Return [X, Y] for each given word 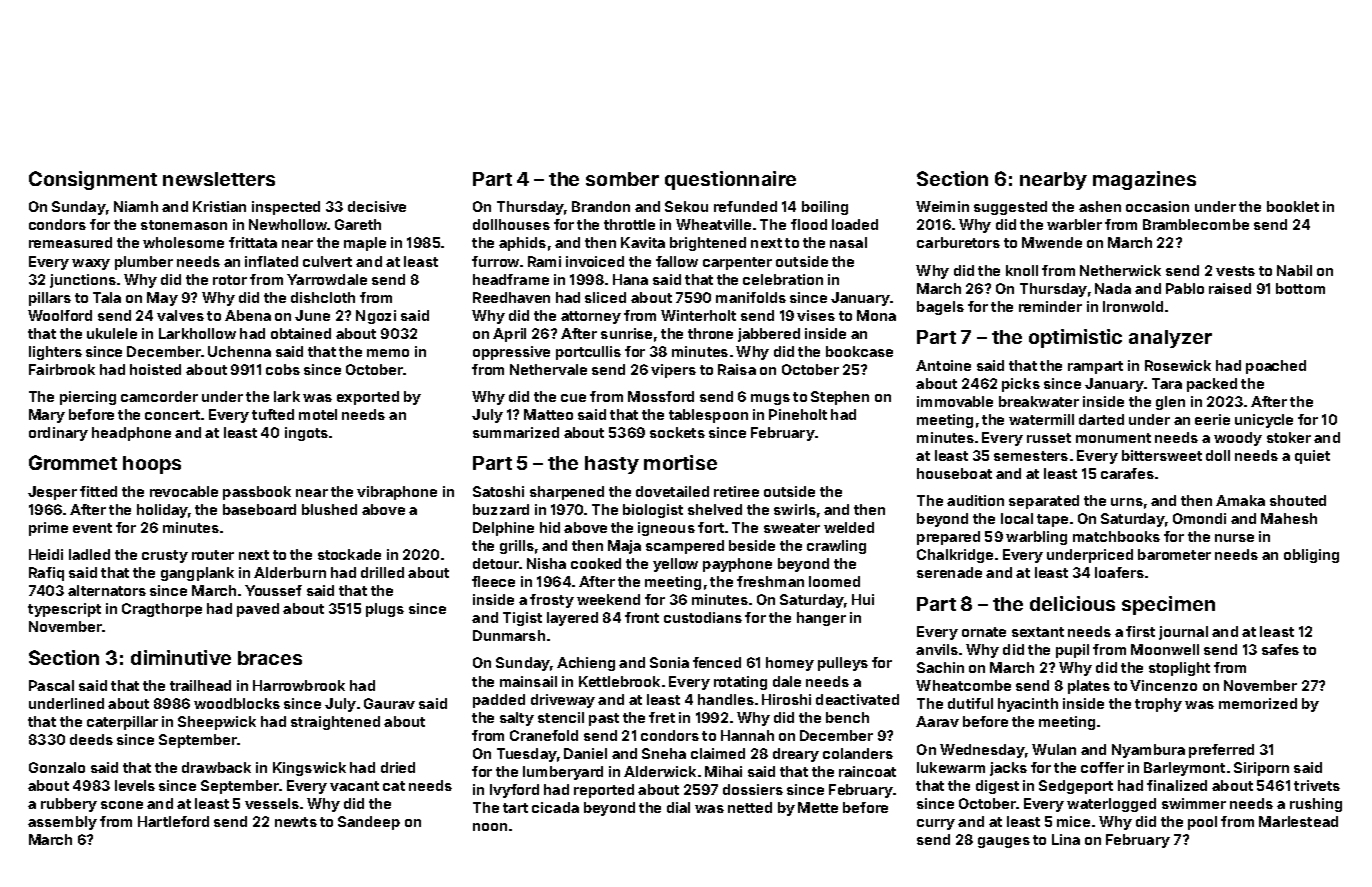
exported [368, 398]
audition [975, 500]
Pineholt [798, 414]
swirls [795, 509]
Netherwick [1120, 270]
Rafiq [46, 574]
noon [490, 827]
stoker [1289, 437]
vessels [272, 803]
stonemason [184, 225]
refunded [745, 206]
